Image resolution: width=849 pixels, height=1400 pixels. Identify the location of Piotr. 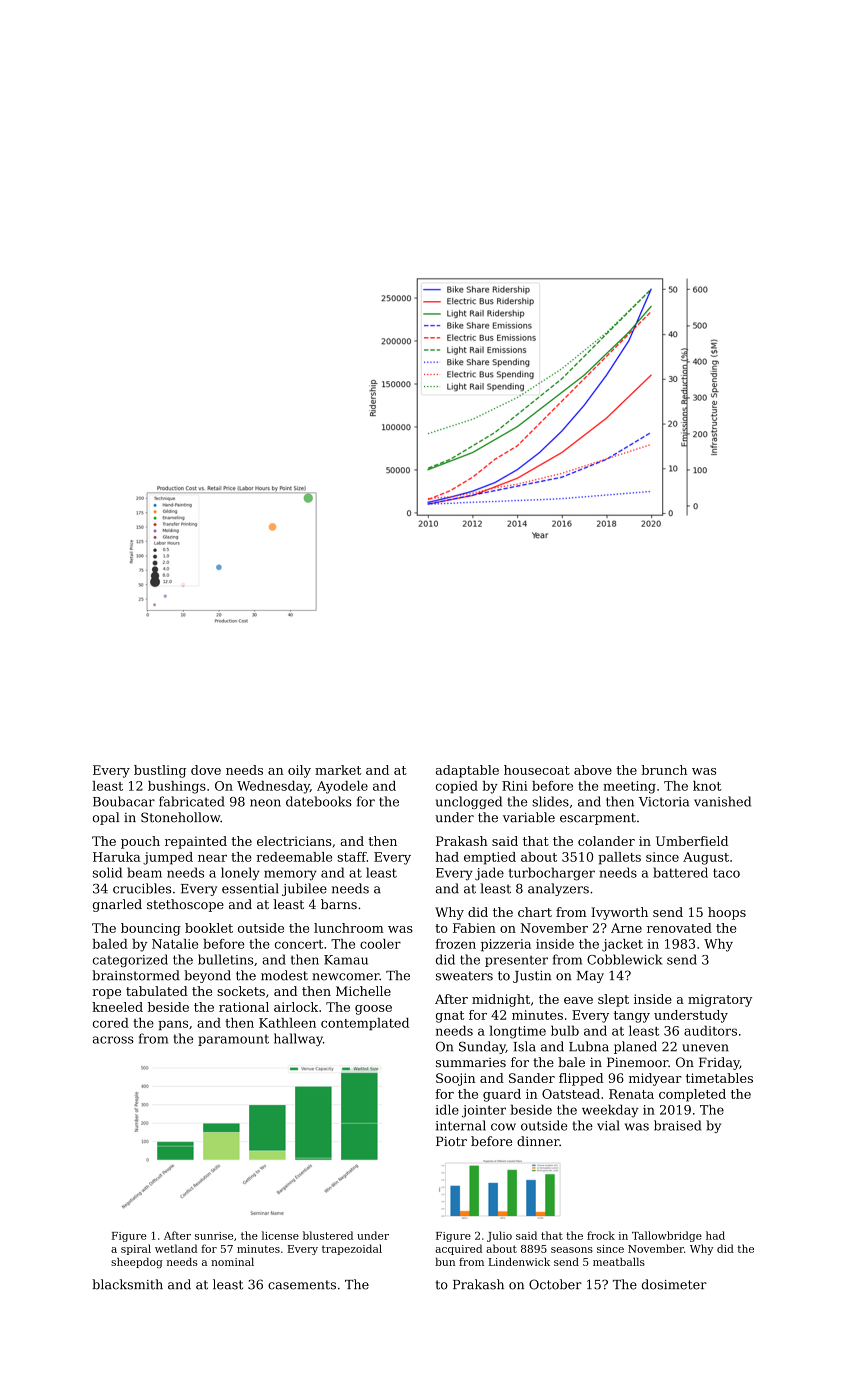
(451, 1141).
